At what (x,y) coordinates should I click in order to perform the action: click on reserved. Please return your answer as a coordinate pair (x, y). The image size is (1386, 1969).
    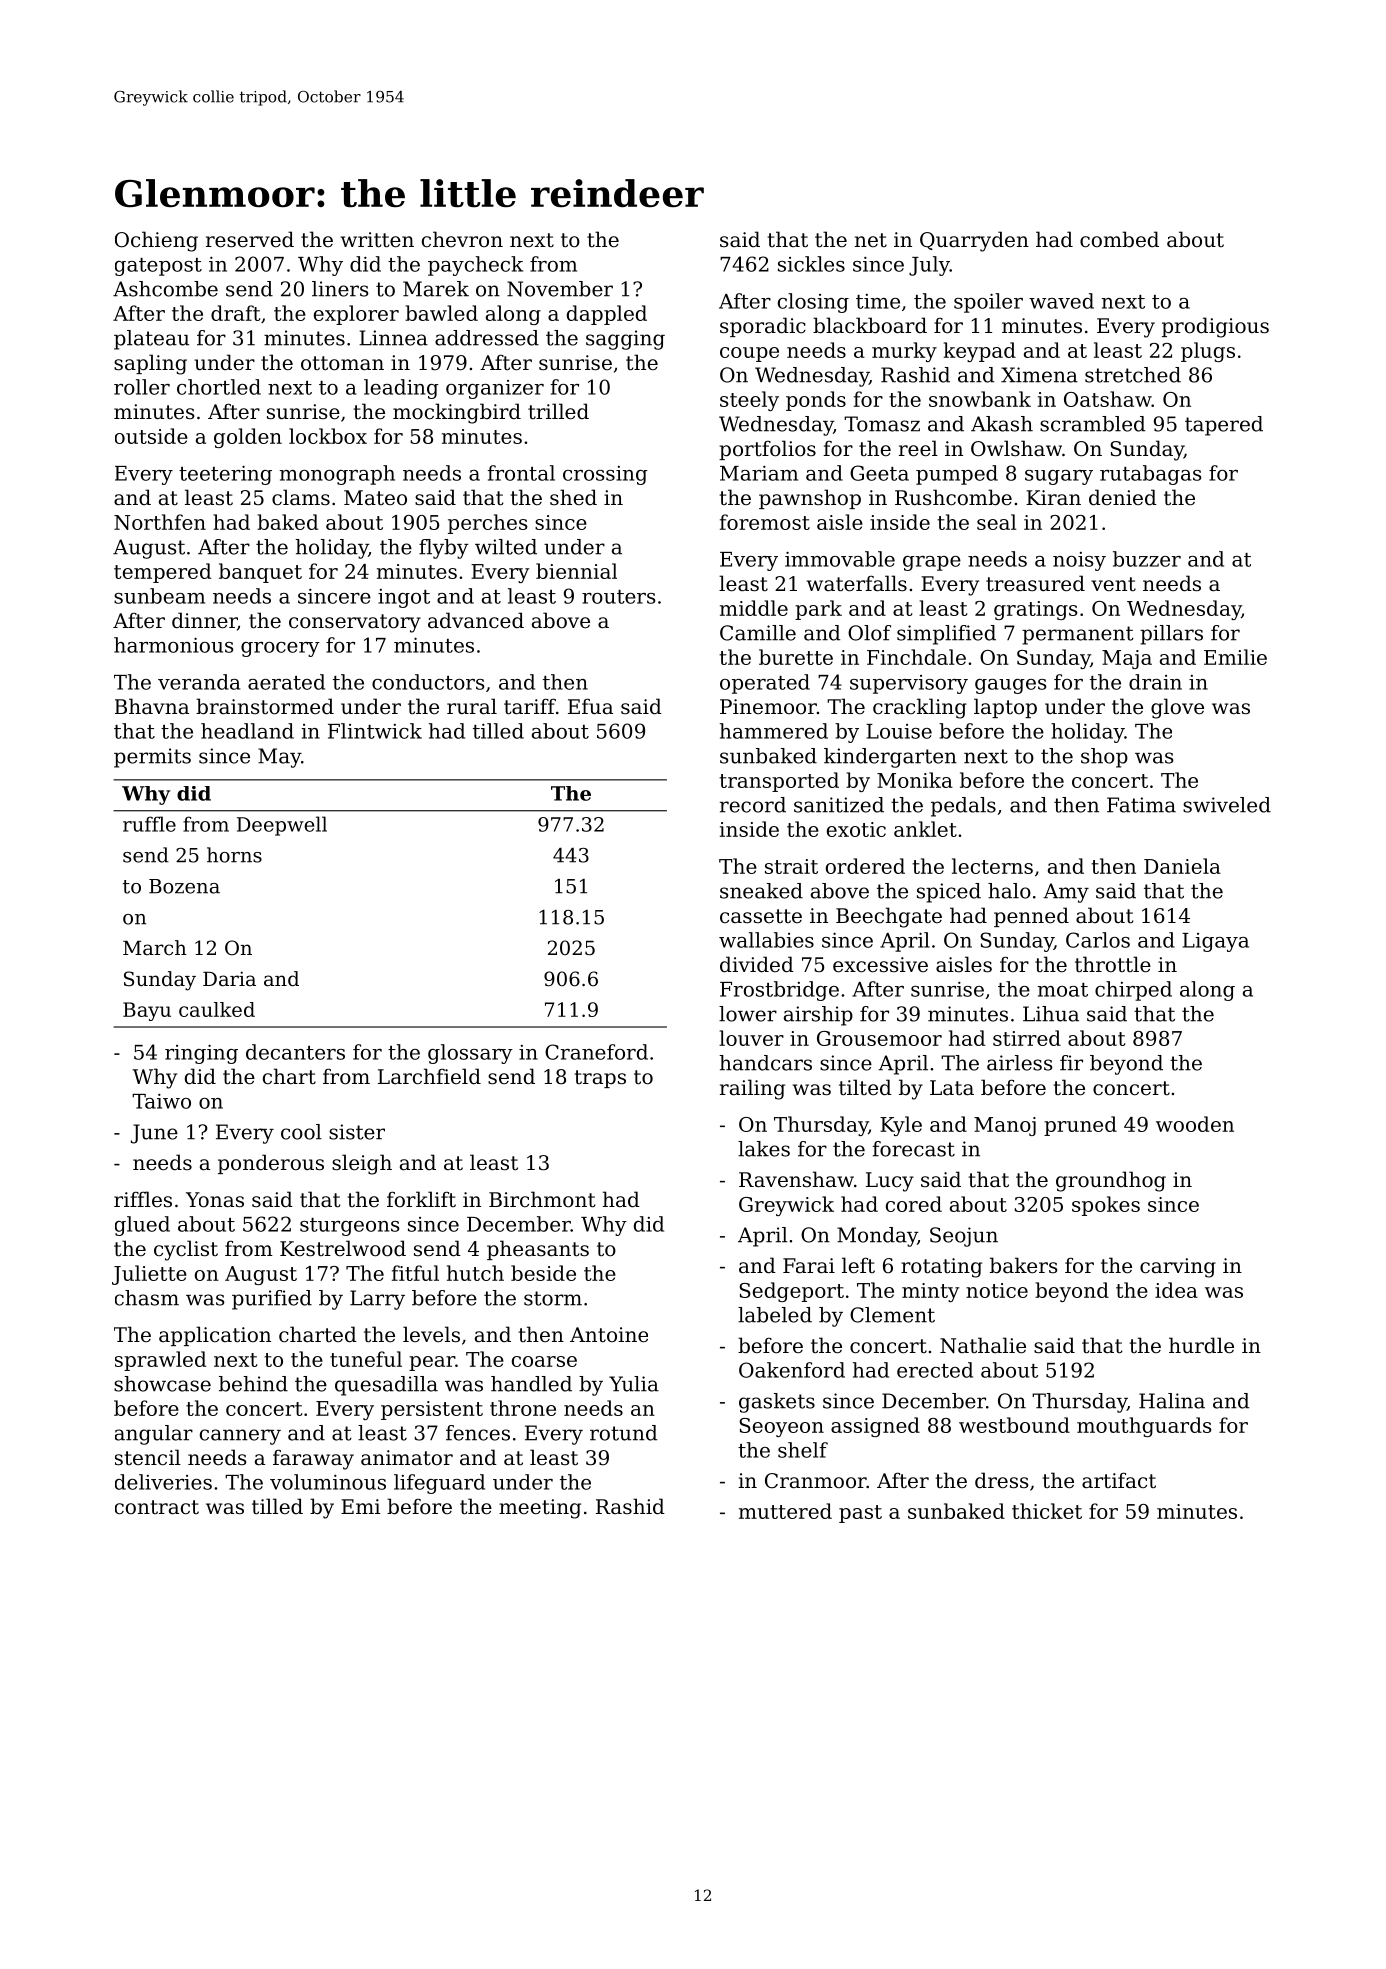
    Looking at the image, I should click on (250, 239).
